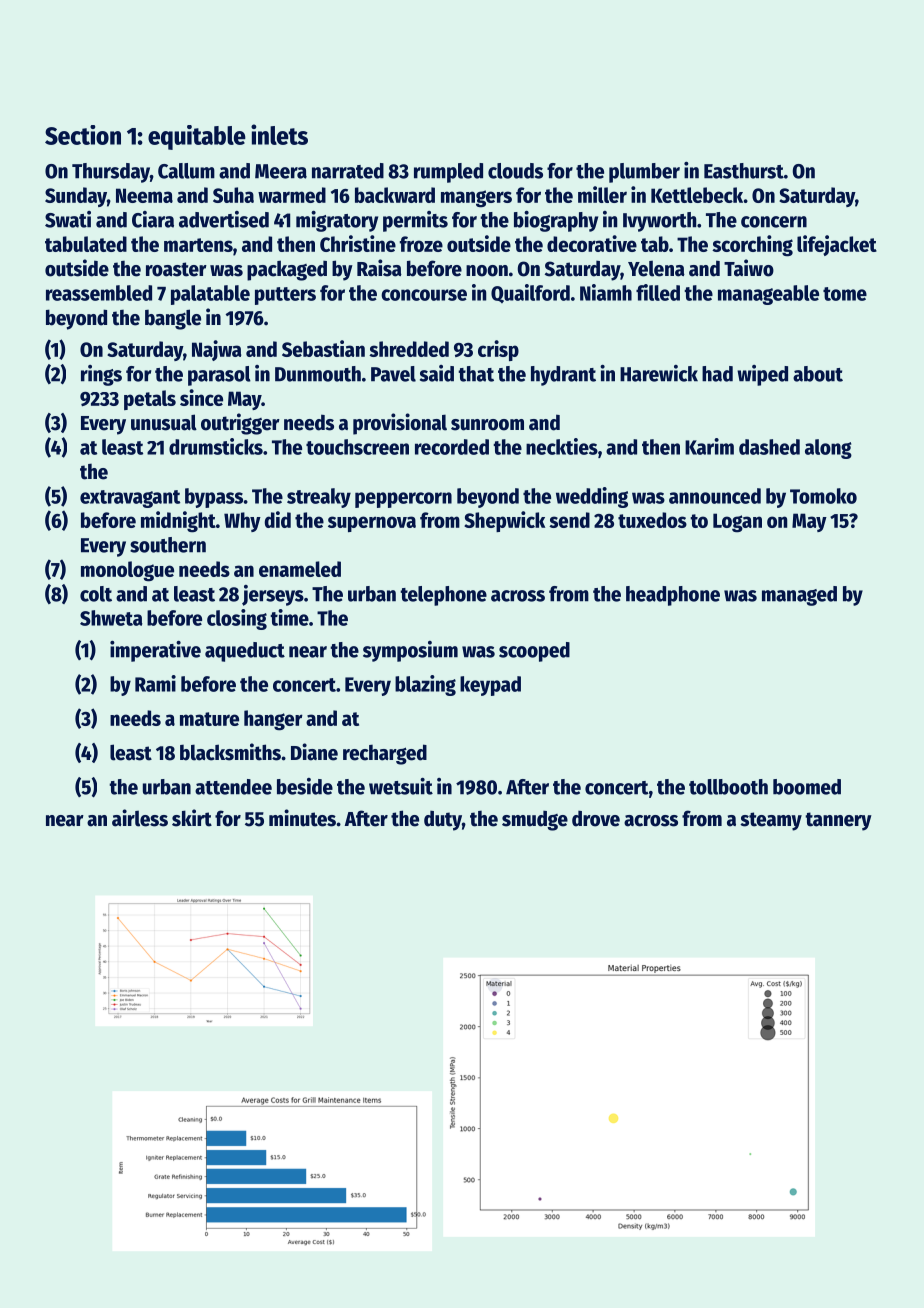  I want to click on duty, so click(443, 820).
